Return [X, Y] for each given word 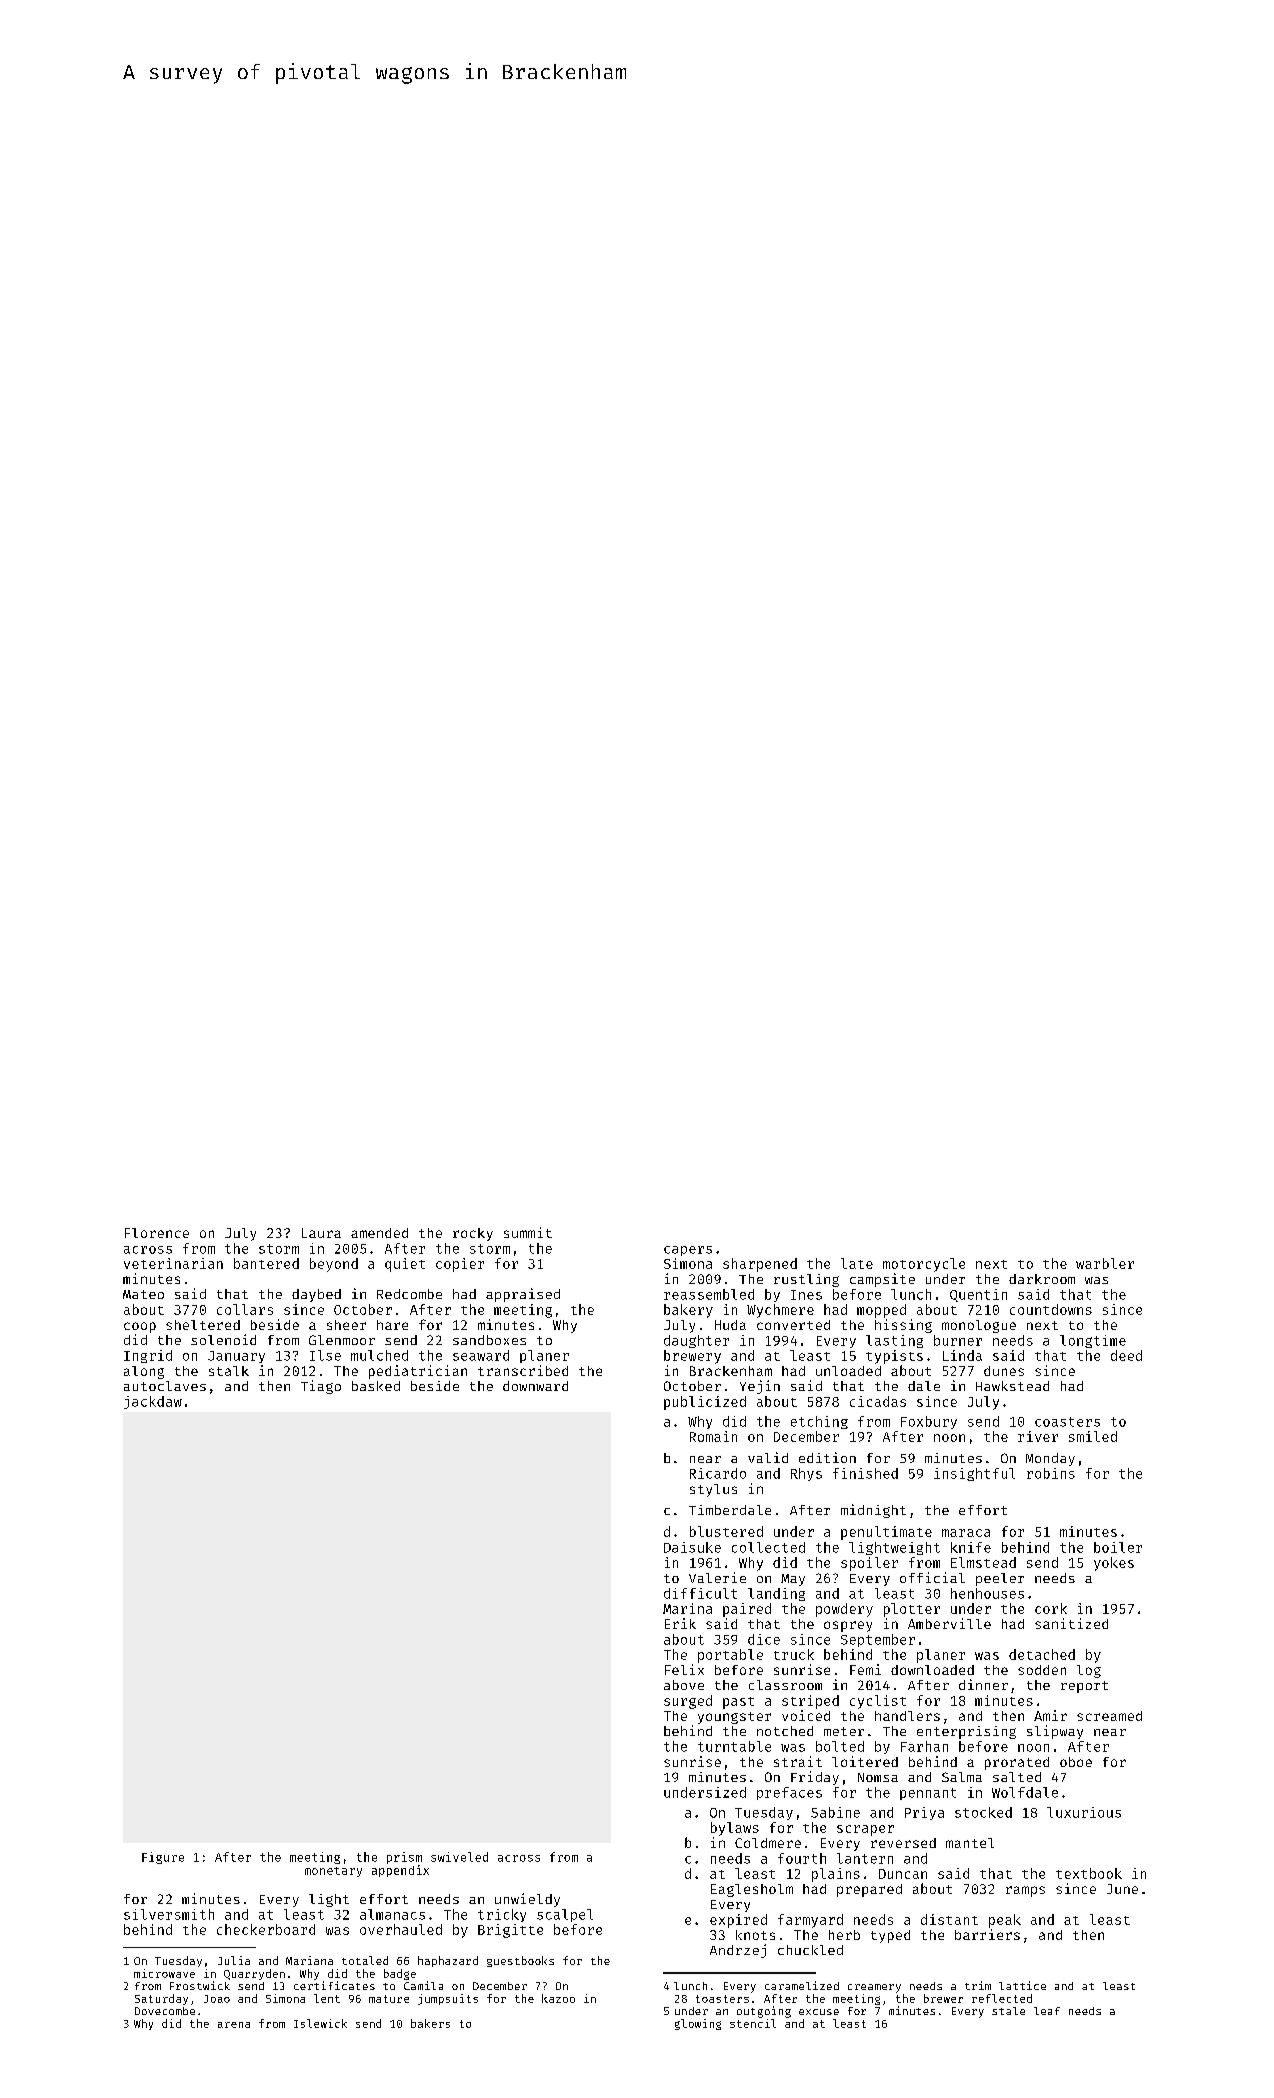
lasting [894, 1341]
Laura [321, 1233]
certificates [334, 1985]
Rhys [806, 1474]
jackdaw [153, 1402]
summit [528, 1232]
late [857, 1263]
